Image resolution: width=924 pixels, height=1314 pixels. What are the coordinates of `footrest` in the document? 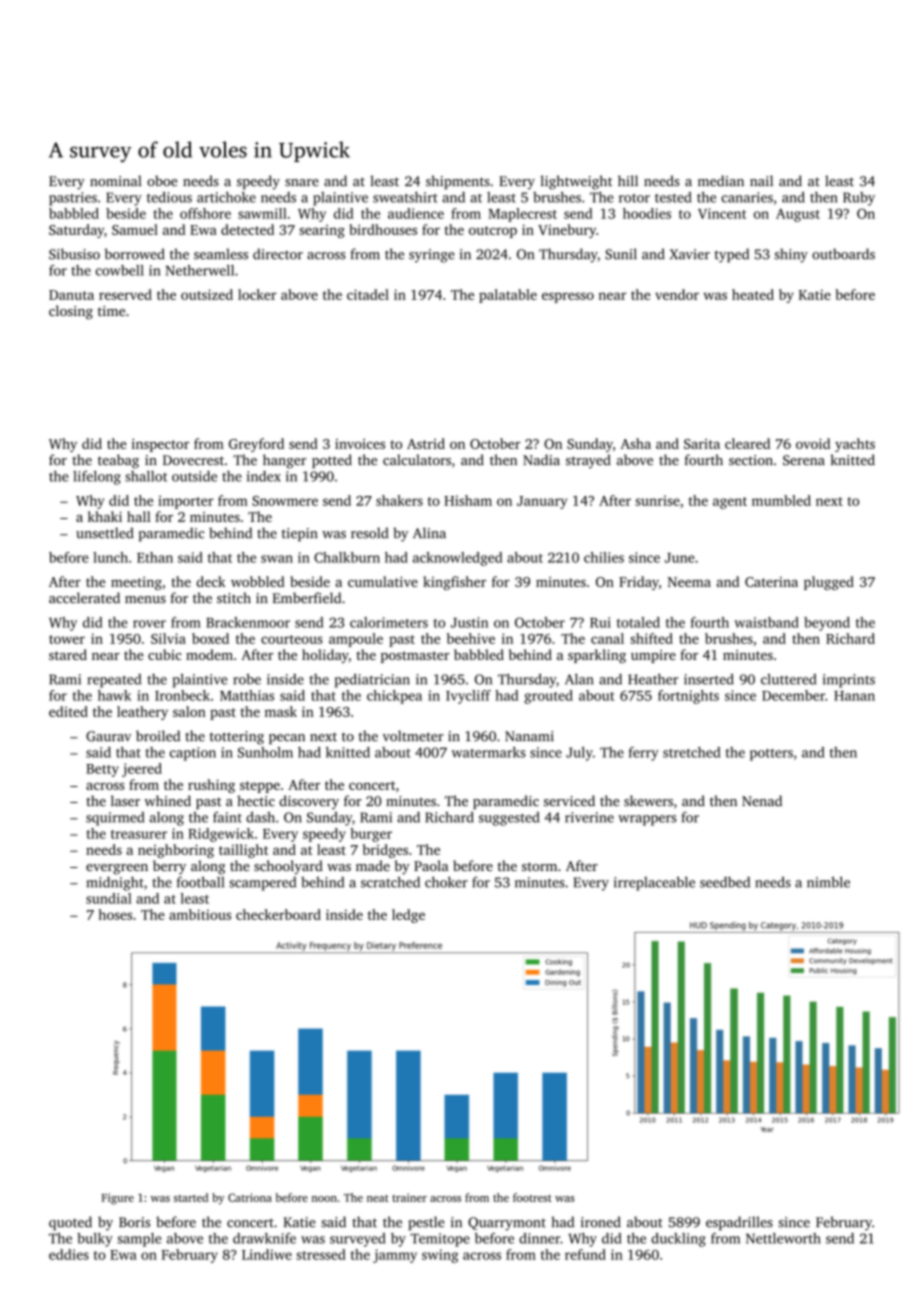 It's located at (532, 1197).
